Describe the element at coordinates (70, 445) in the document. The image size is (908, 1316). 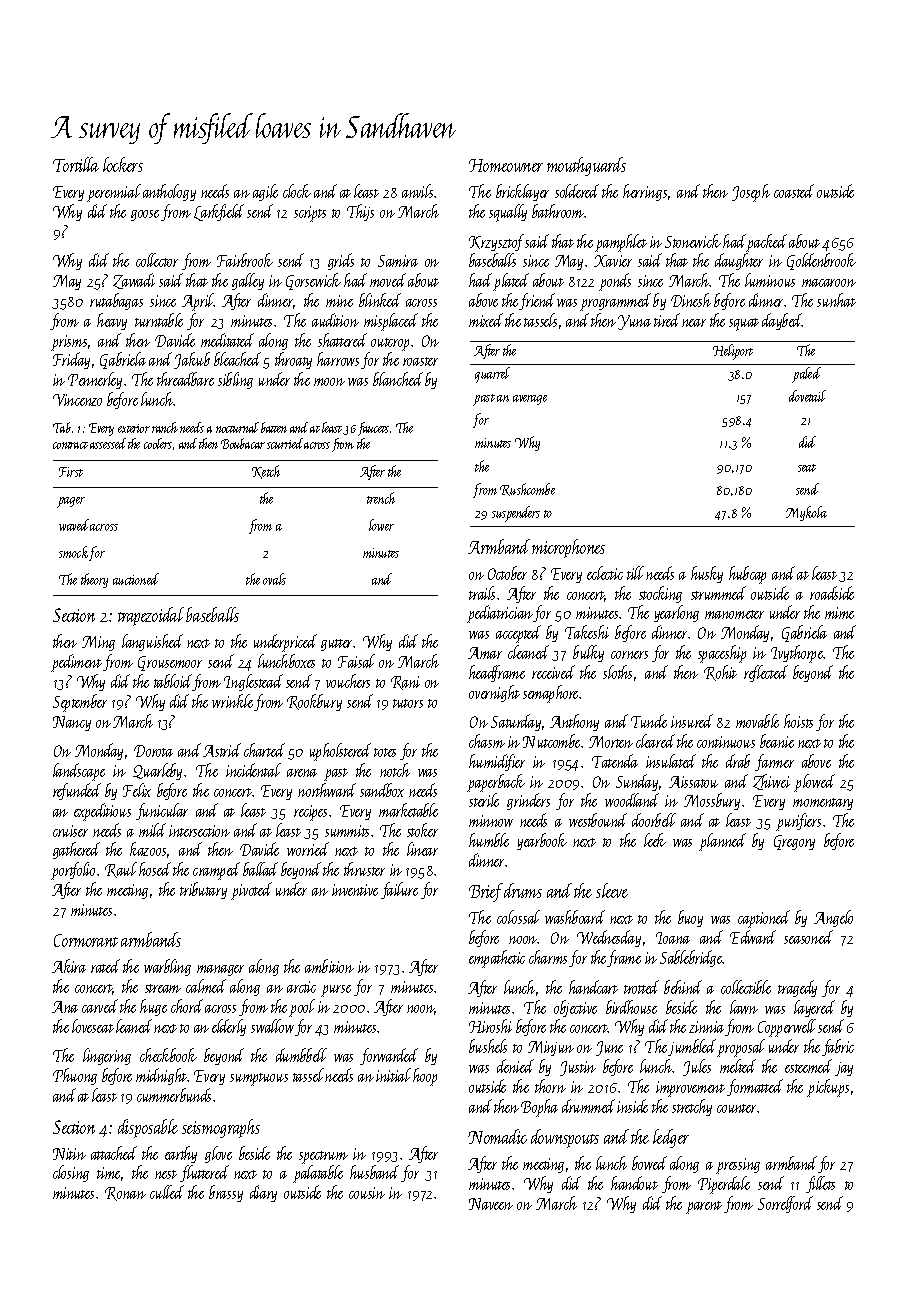
I see `contract` at that location.
